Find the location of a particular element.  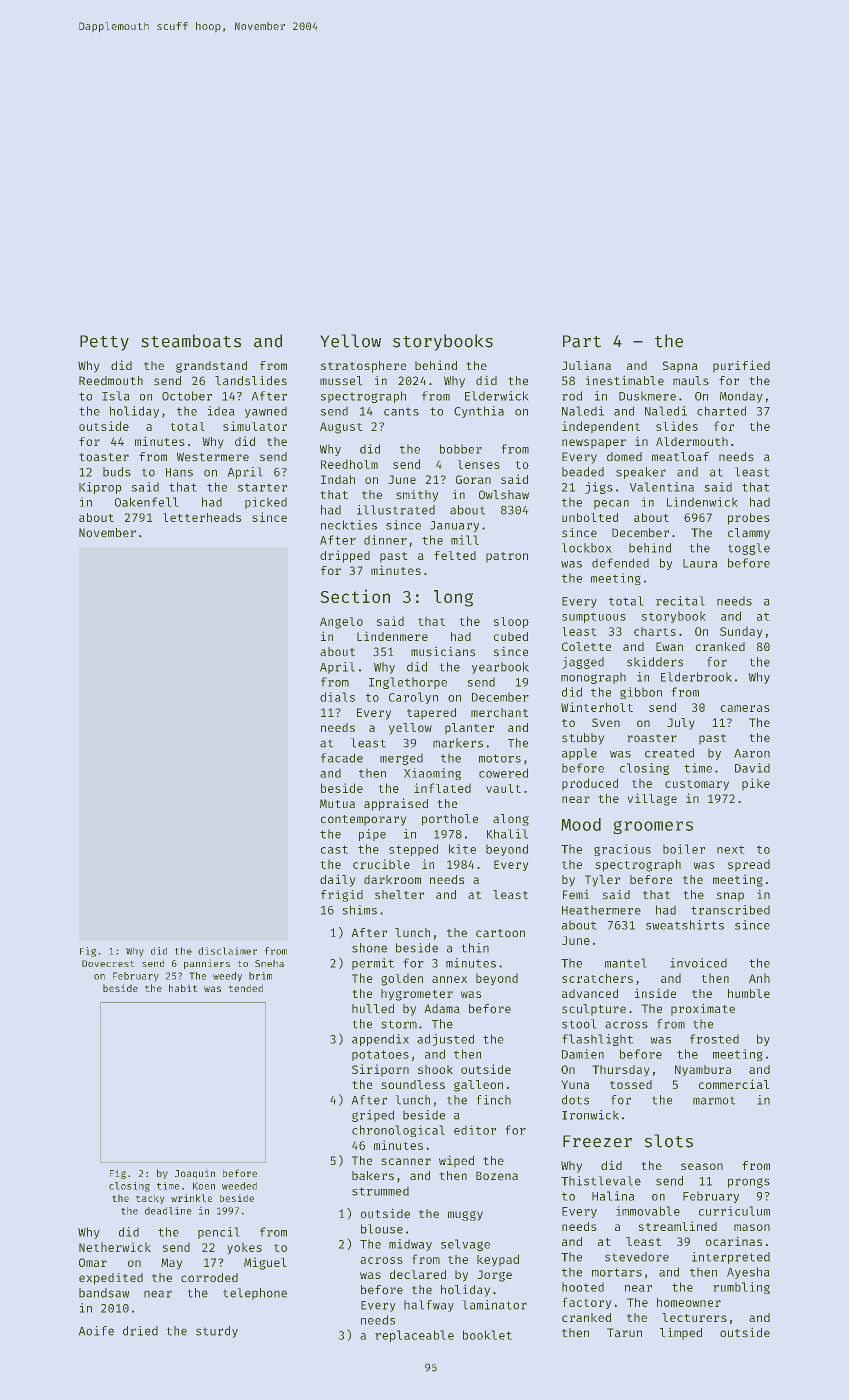

dried is located at coordinates (140, 1331).
